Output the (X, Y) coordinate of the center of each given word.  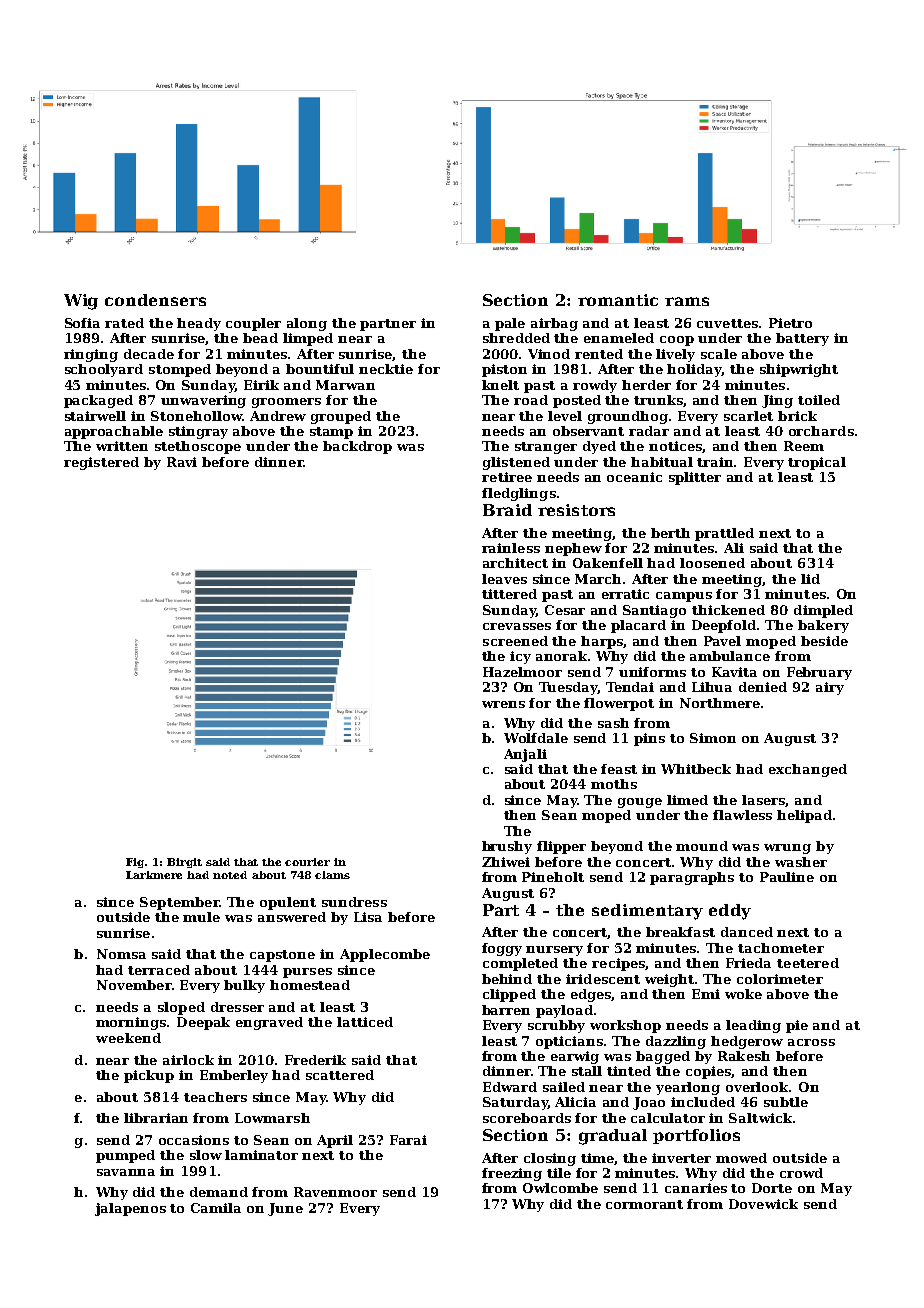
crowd (801, 1173)
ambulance (730, 656)
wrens (503, 704)
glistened (516, 463)
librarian (156, 1118)
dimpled (823, 611)
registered (101, 463)
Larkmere (154, 875)
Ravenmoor (335, 1192)
